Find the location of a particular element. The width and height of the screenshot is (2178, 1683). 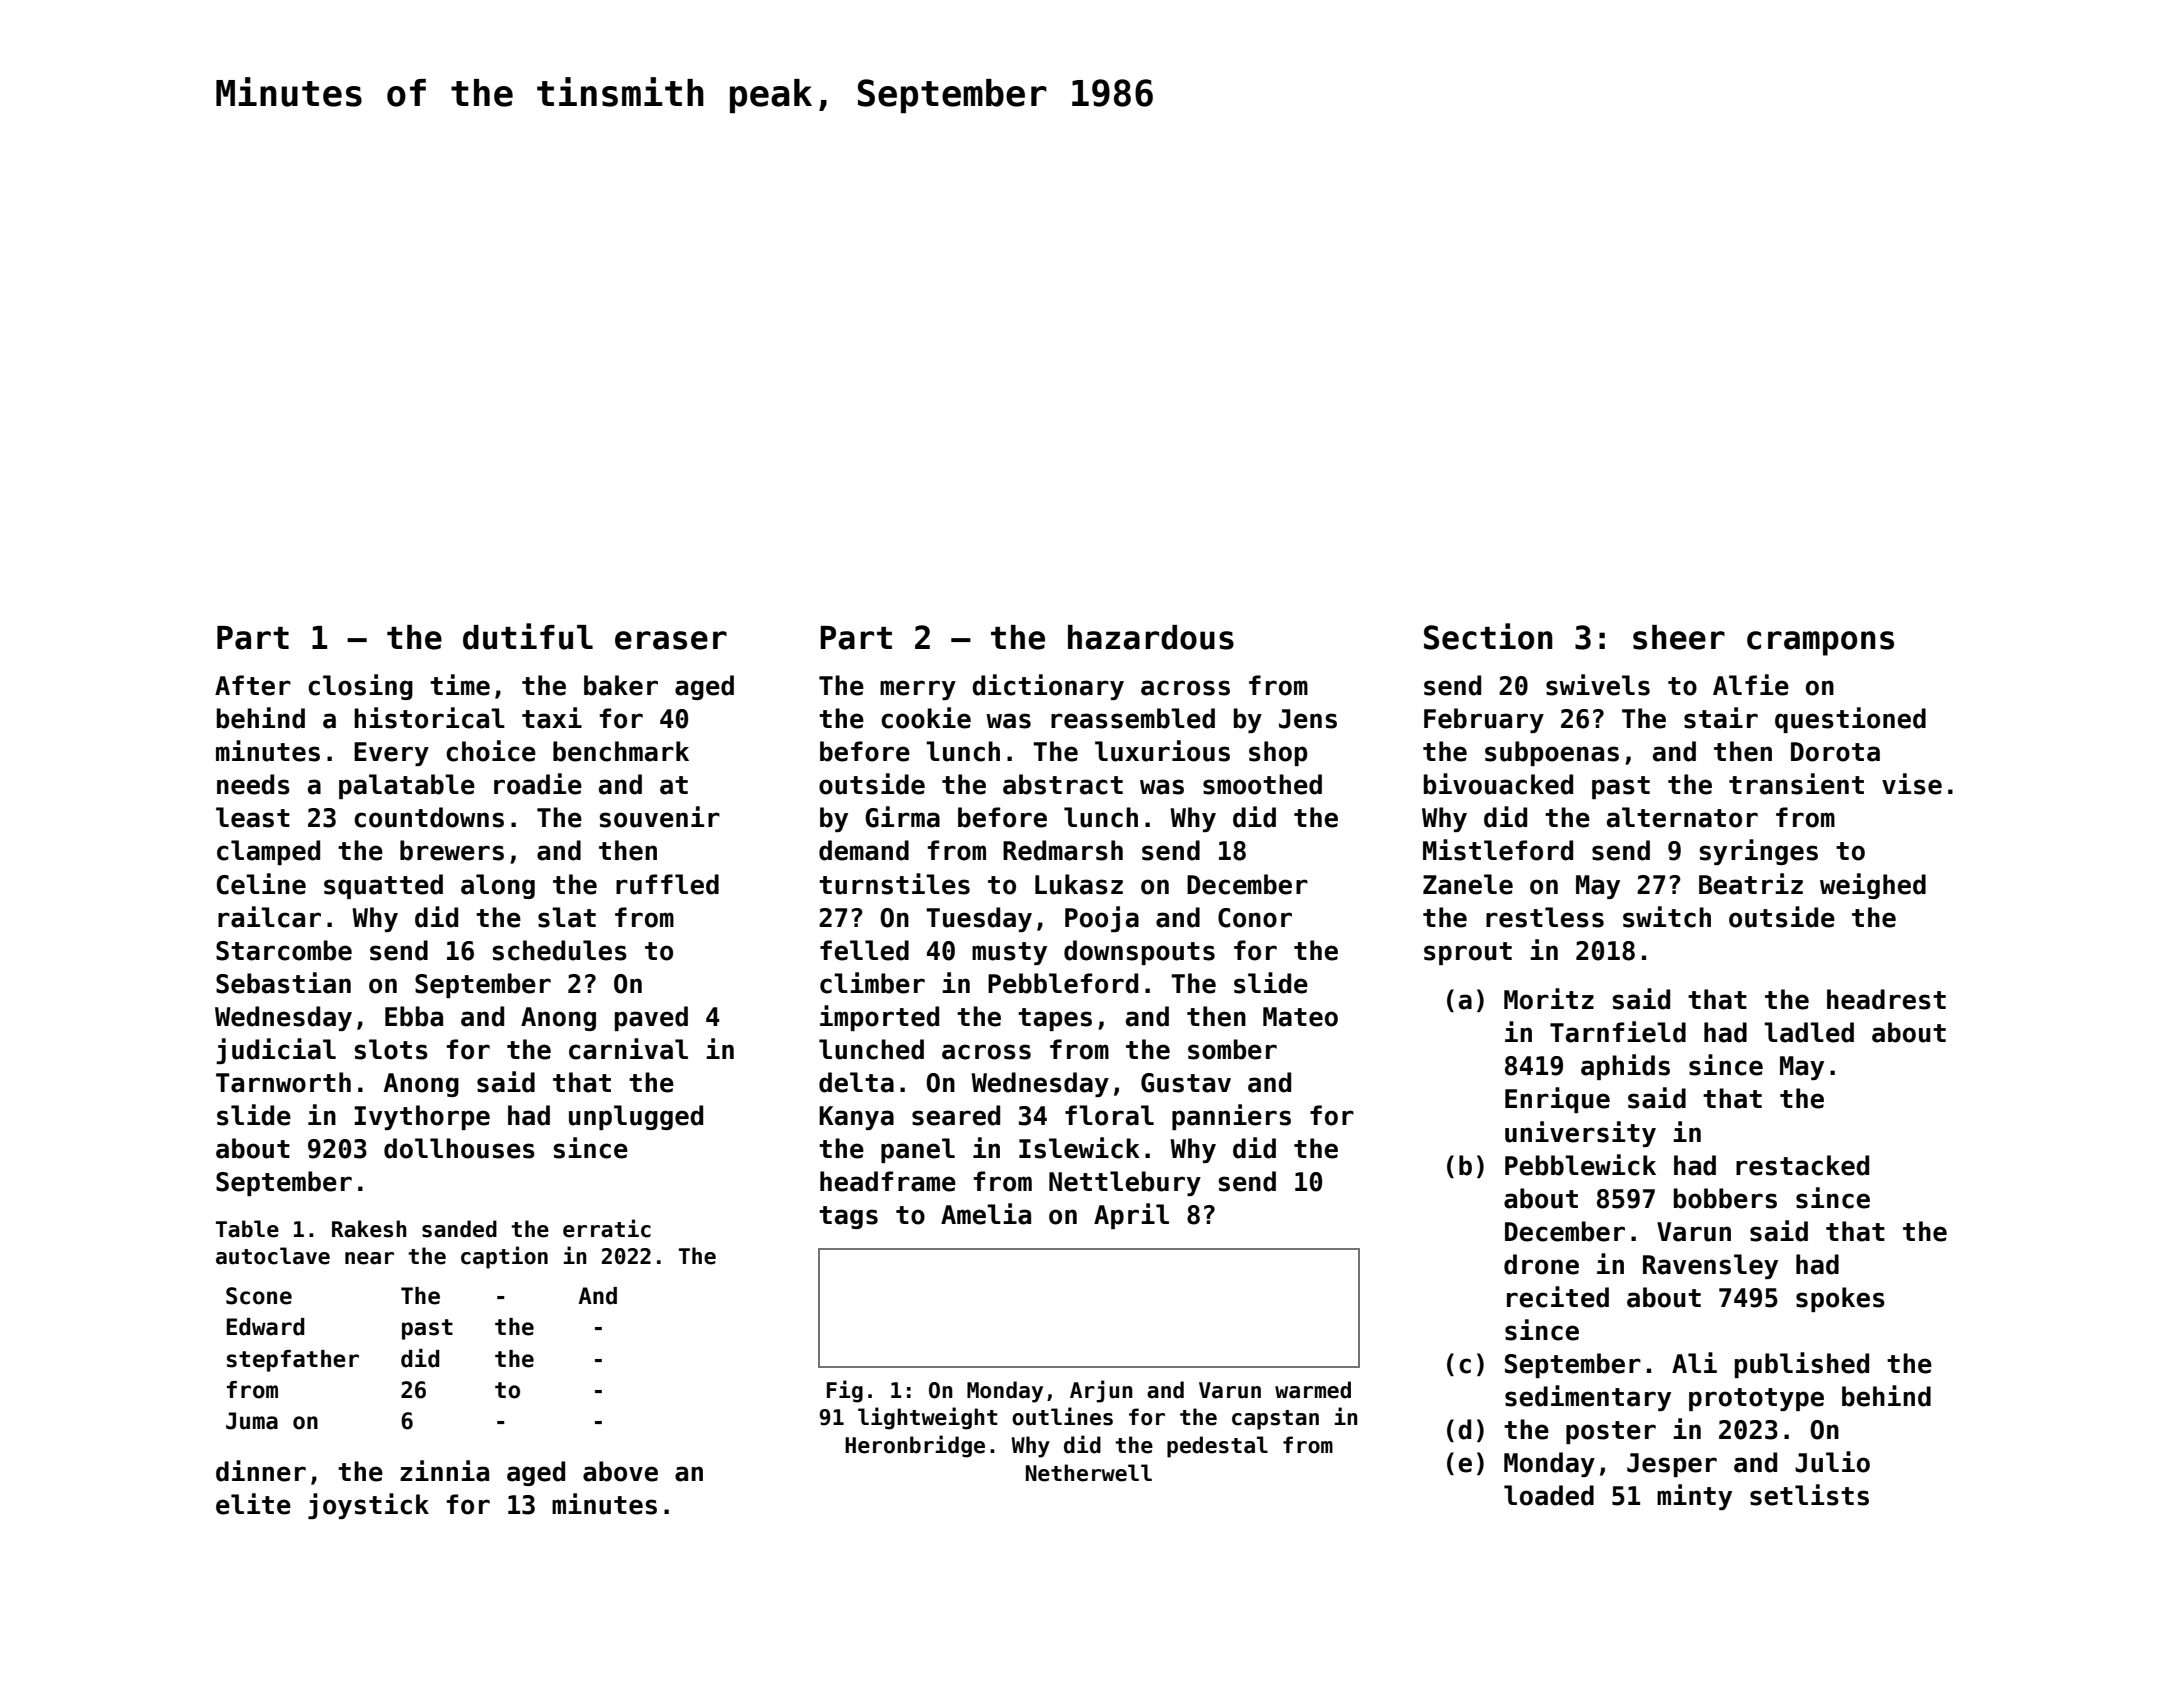

stepfather is located at coordinates (293, 1361).
